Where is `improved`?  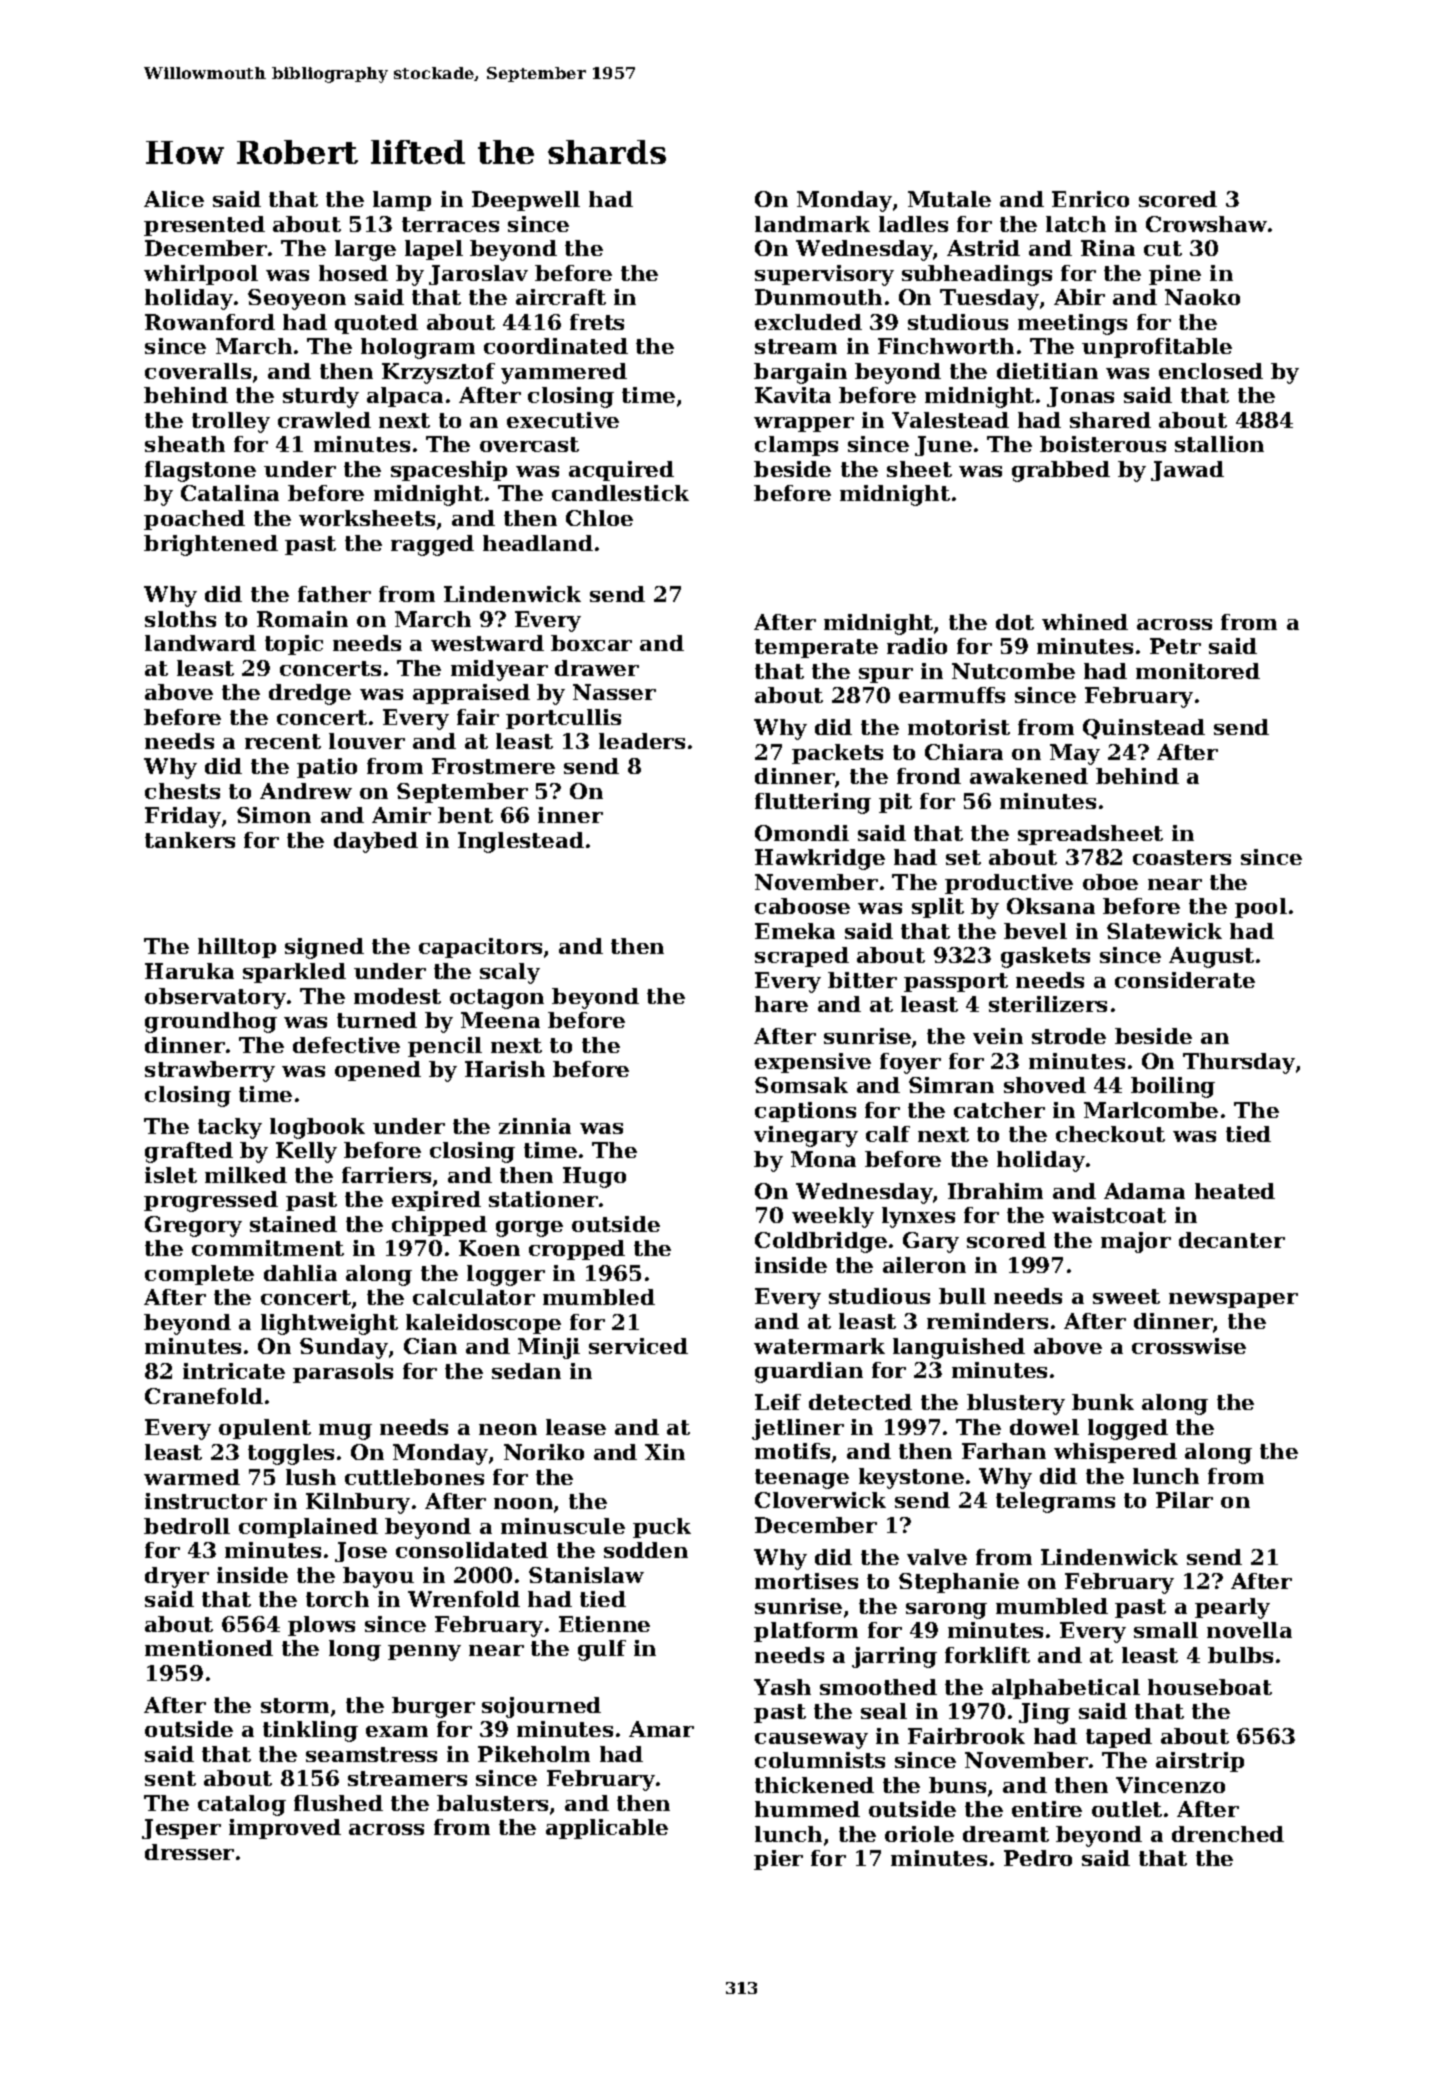 improved is located at coordinates (285, 1829).
